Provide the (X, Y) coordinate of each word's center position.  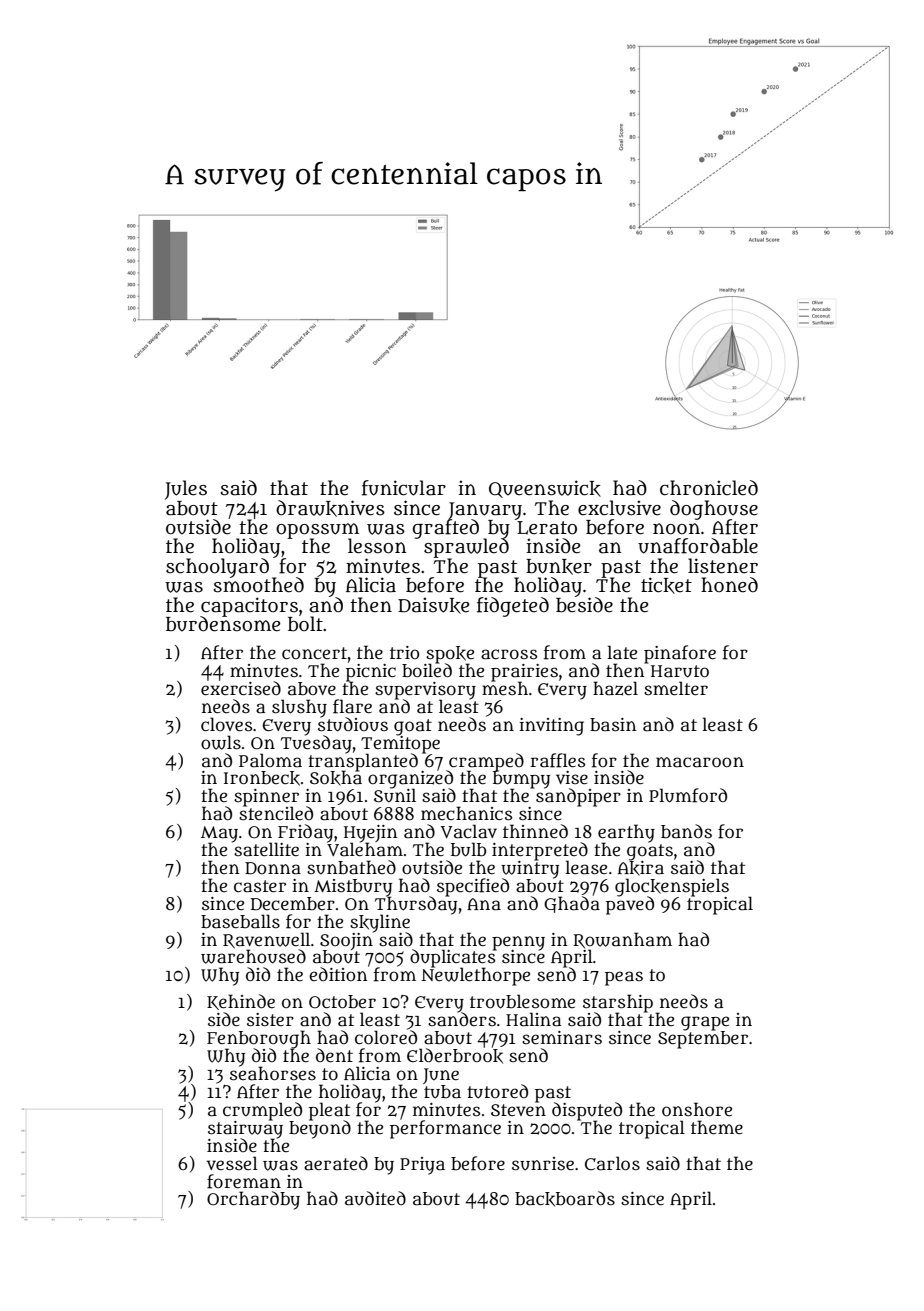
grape (705, 1023)
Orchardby (253, 1200)
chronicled (709, 488)
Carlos (612, 1163)
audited (375, 1198)
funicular (404, 488)
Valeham (365, 850)
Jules (186, 490)
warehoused (253, 956)
